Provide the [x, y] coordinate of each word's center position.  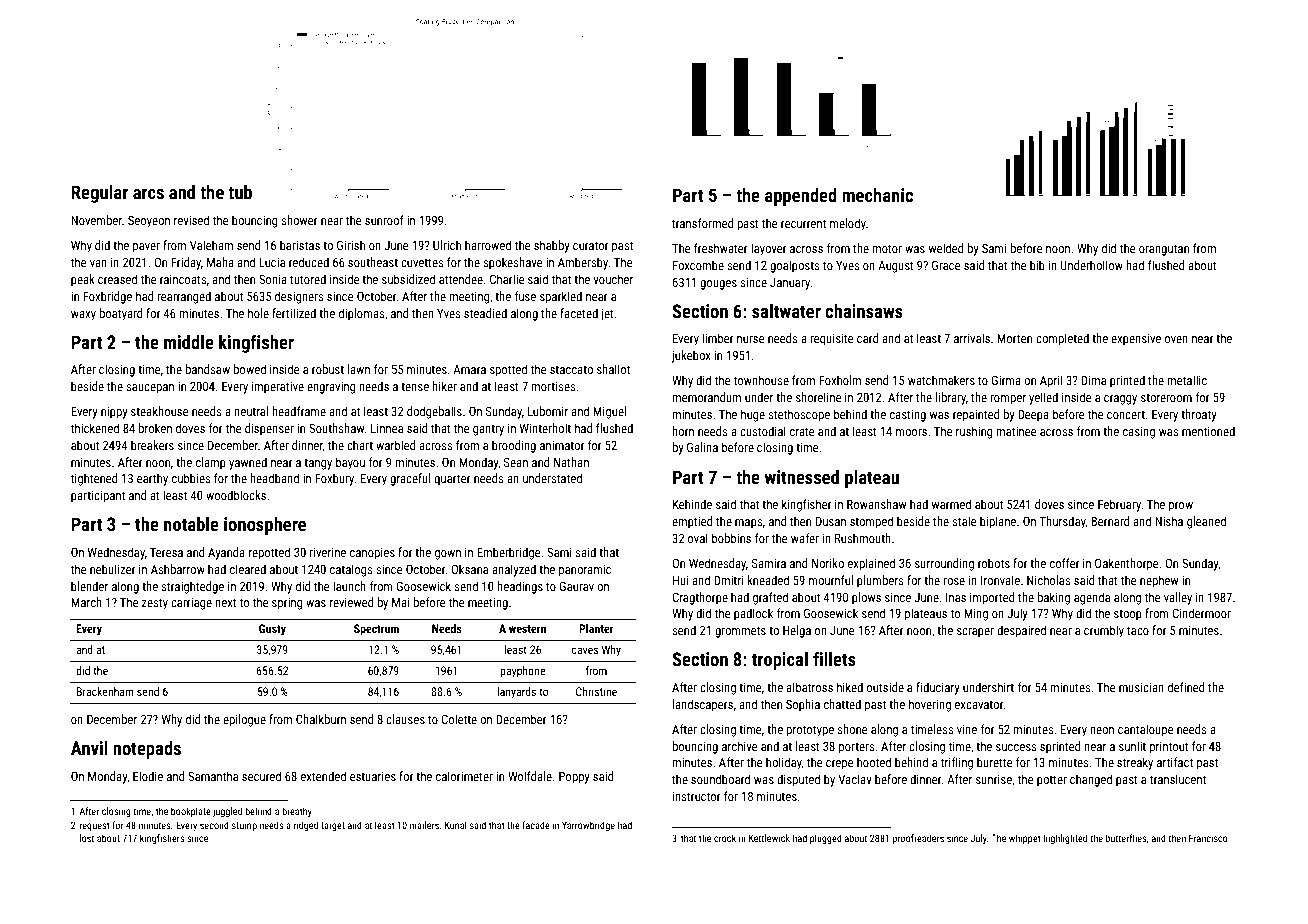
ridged [306, 826]
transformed [703, 223]
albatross [809, 687]
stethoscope [799, 415]
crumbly [1104, 631]
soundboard [720, 779]
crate [802, 431]
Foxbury [335, 479]
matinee [1016, 431]
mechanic [877, 195]
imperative [278, 388]
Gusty [272, 630]
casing [1139, 433]
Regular [99, 194]
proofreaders [918, 839]
